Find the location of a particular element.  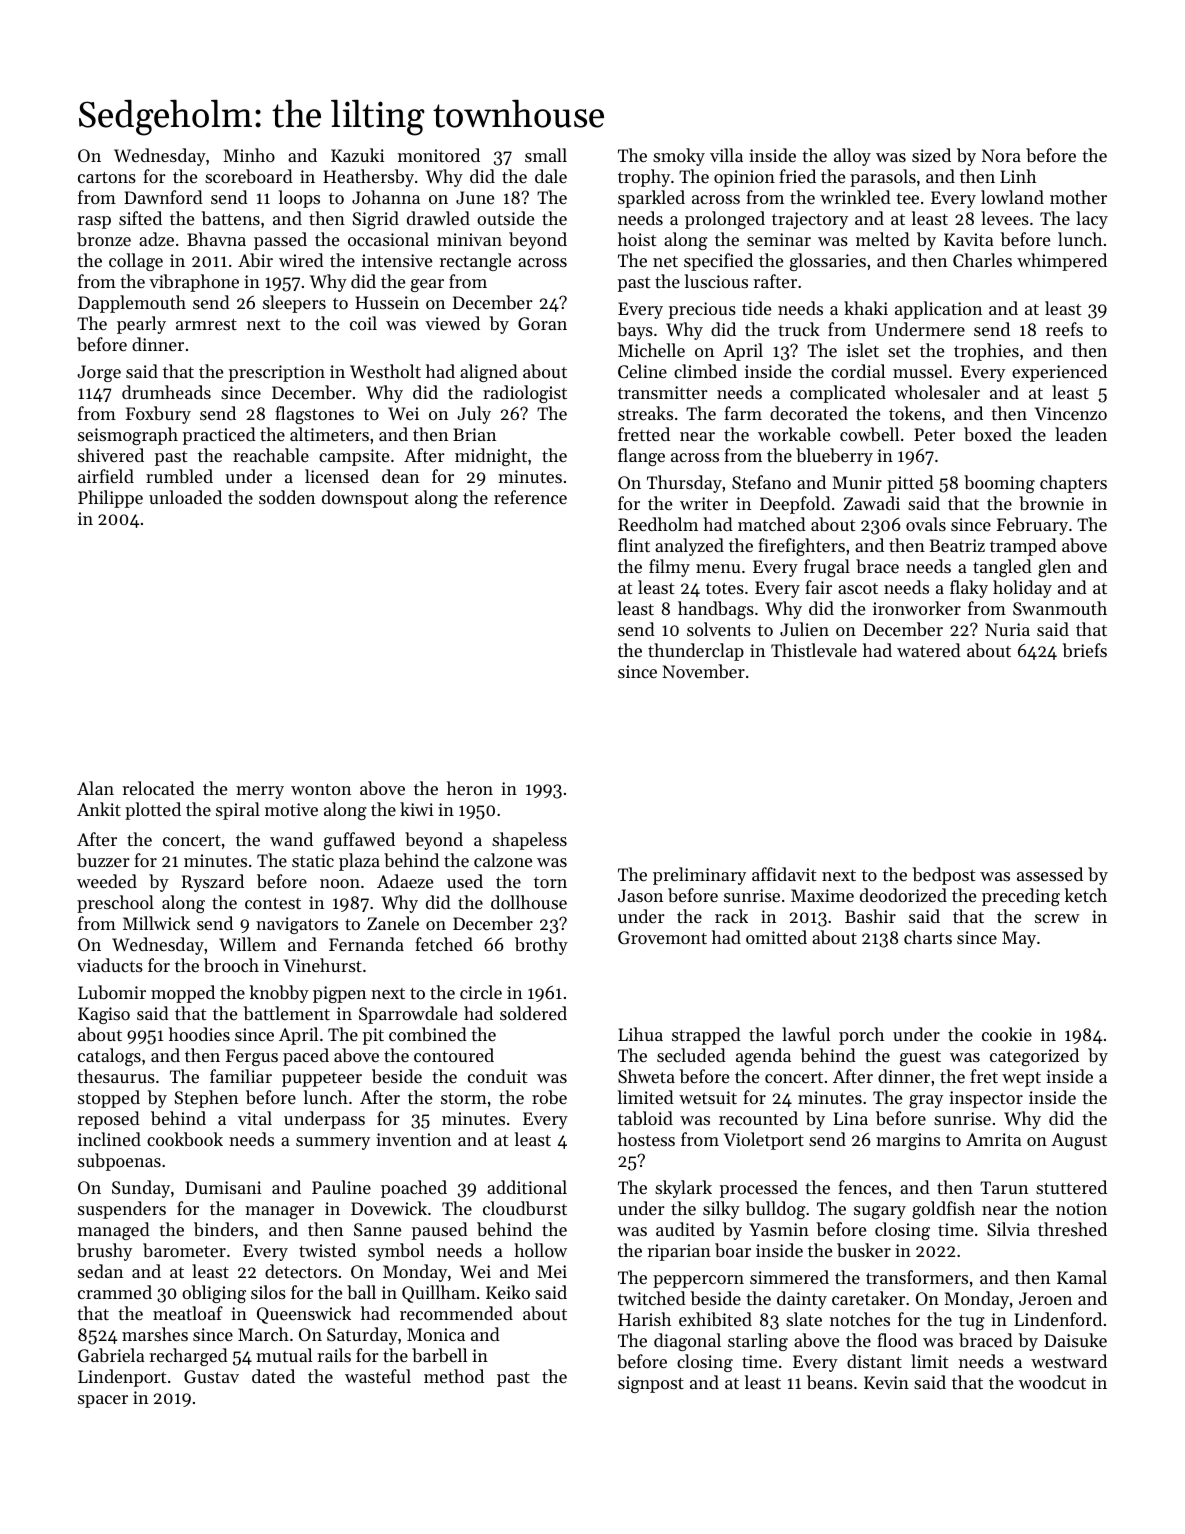

villa is located at coordinates (726, 155).
